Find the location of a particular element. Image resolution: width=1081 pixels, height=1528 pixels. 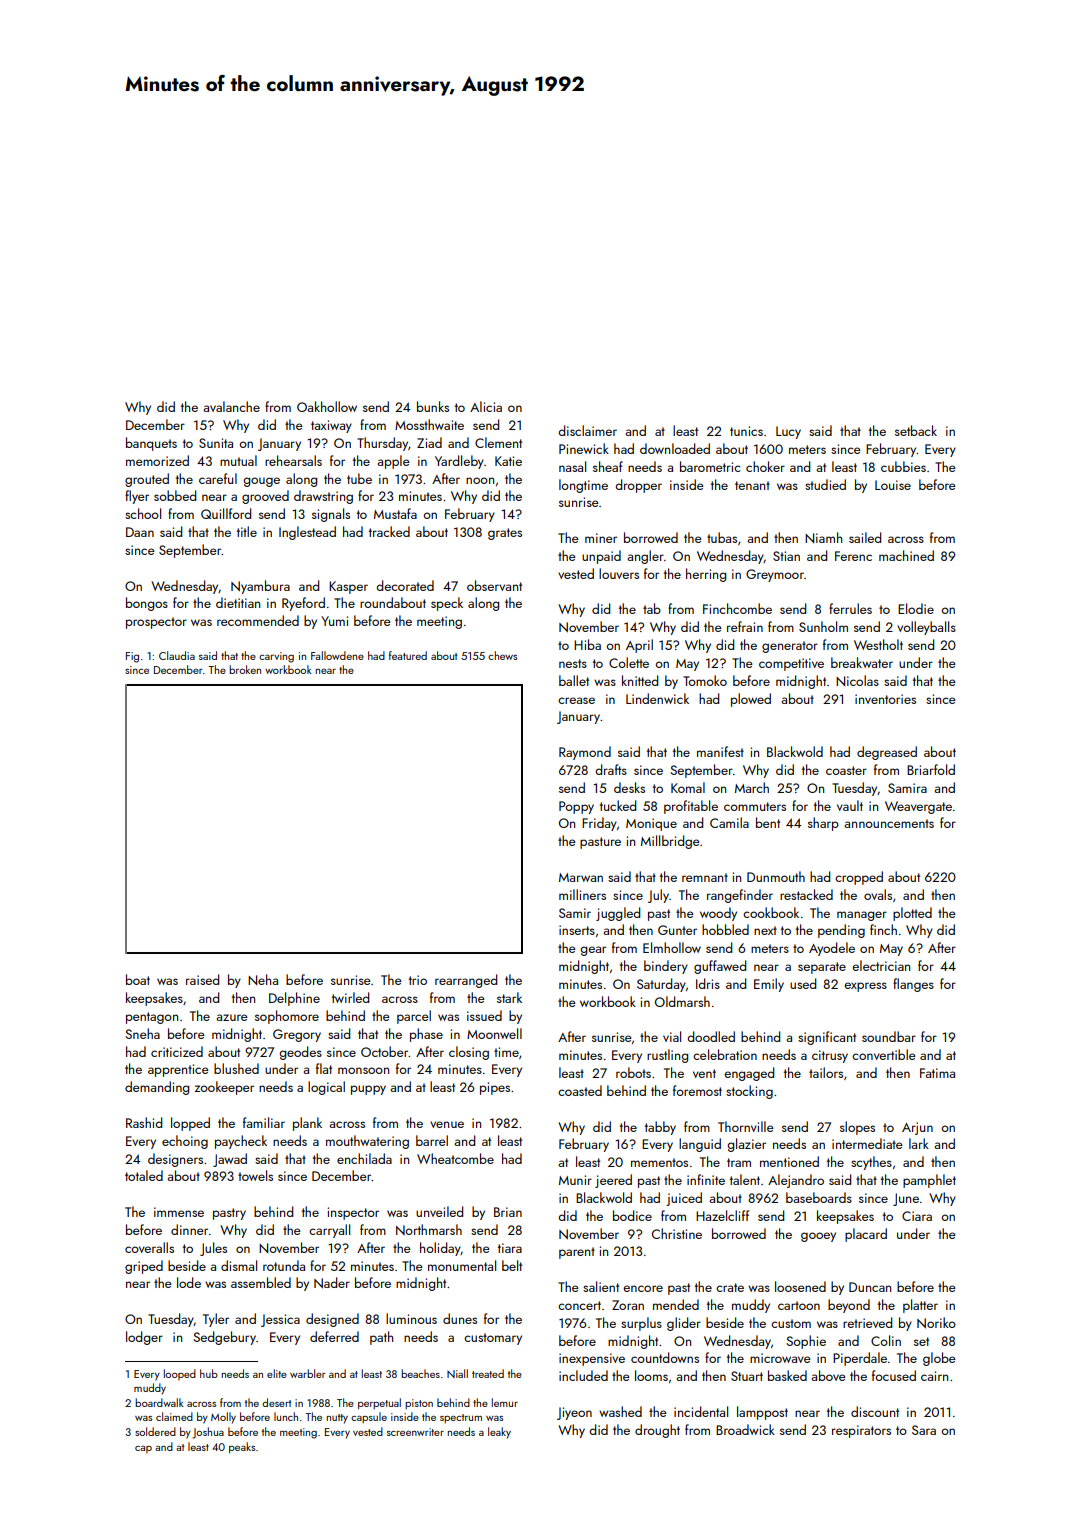

Dunmouth is located at coordinates (776, 876).
